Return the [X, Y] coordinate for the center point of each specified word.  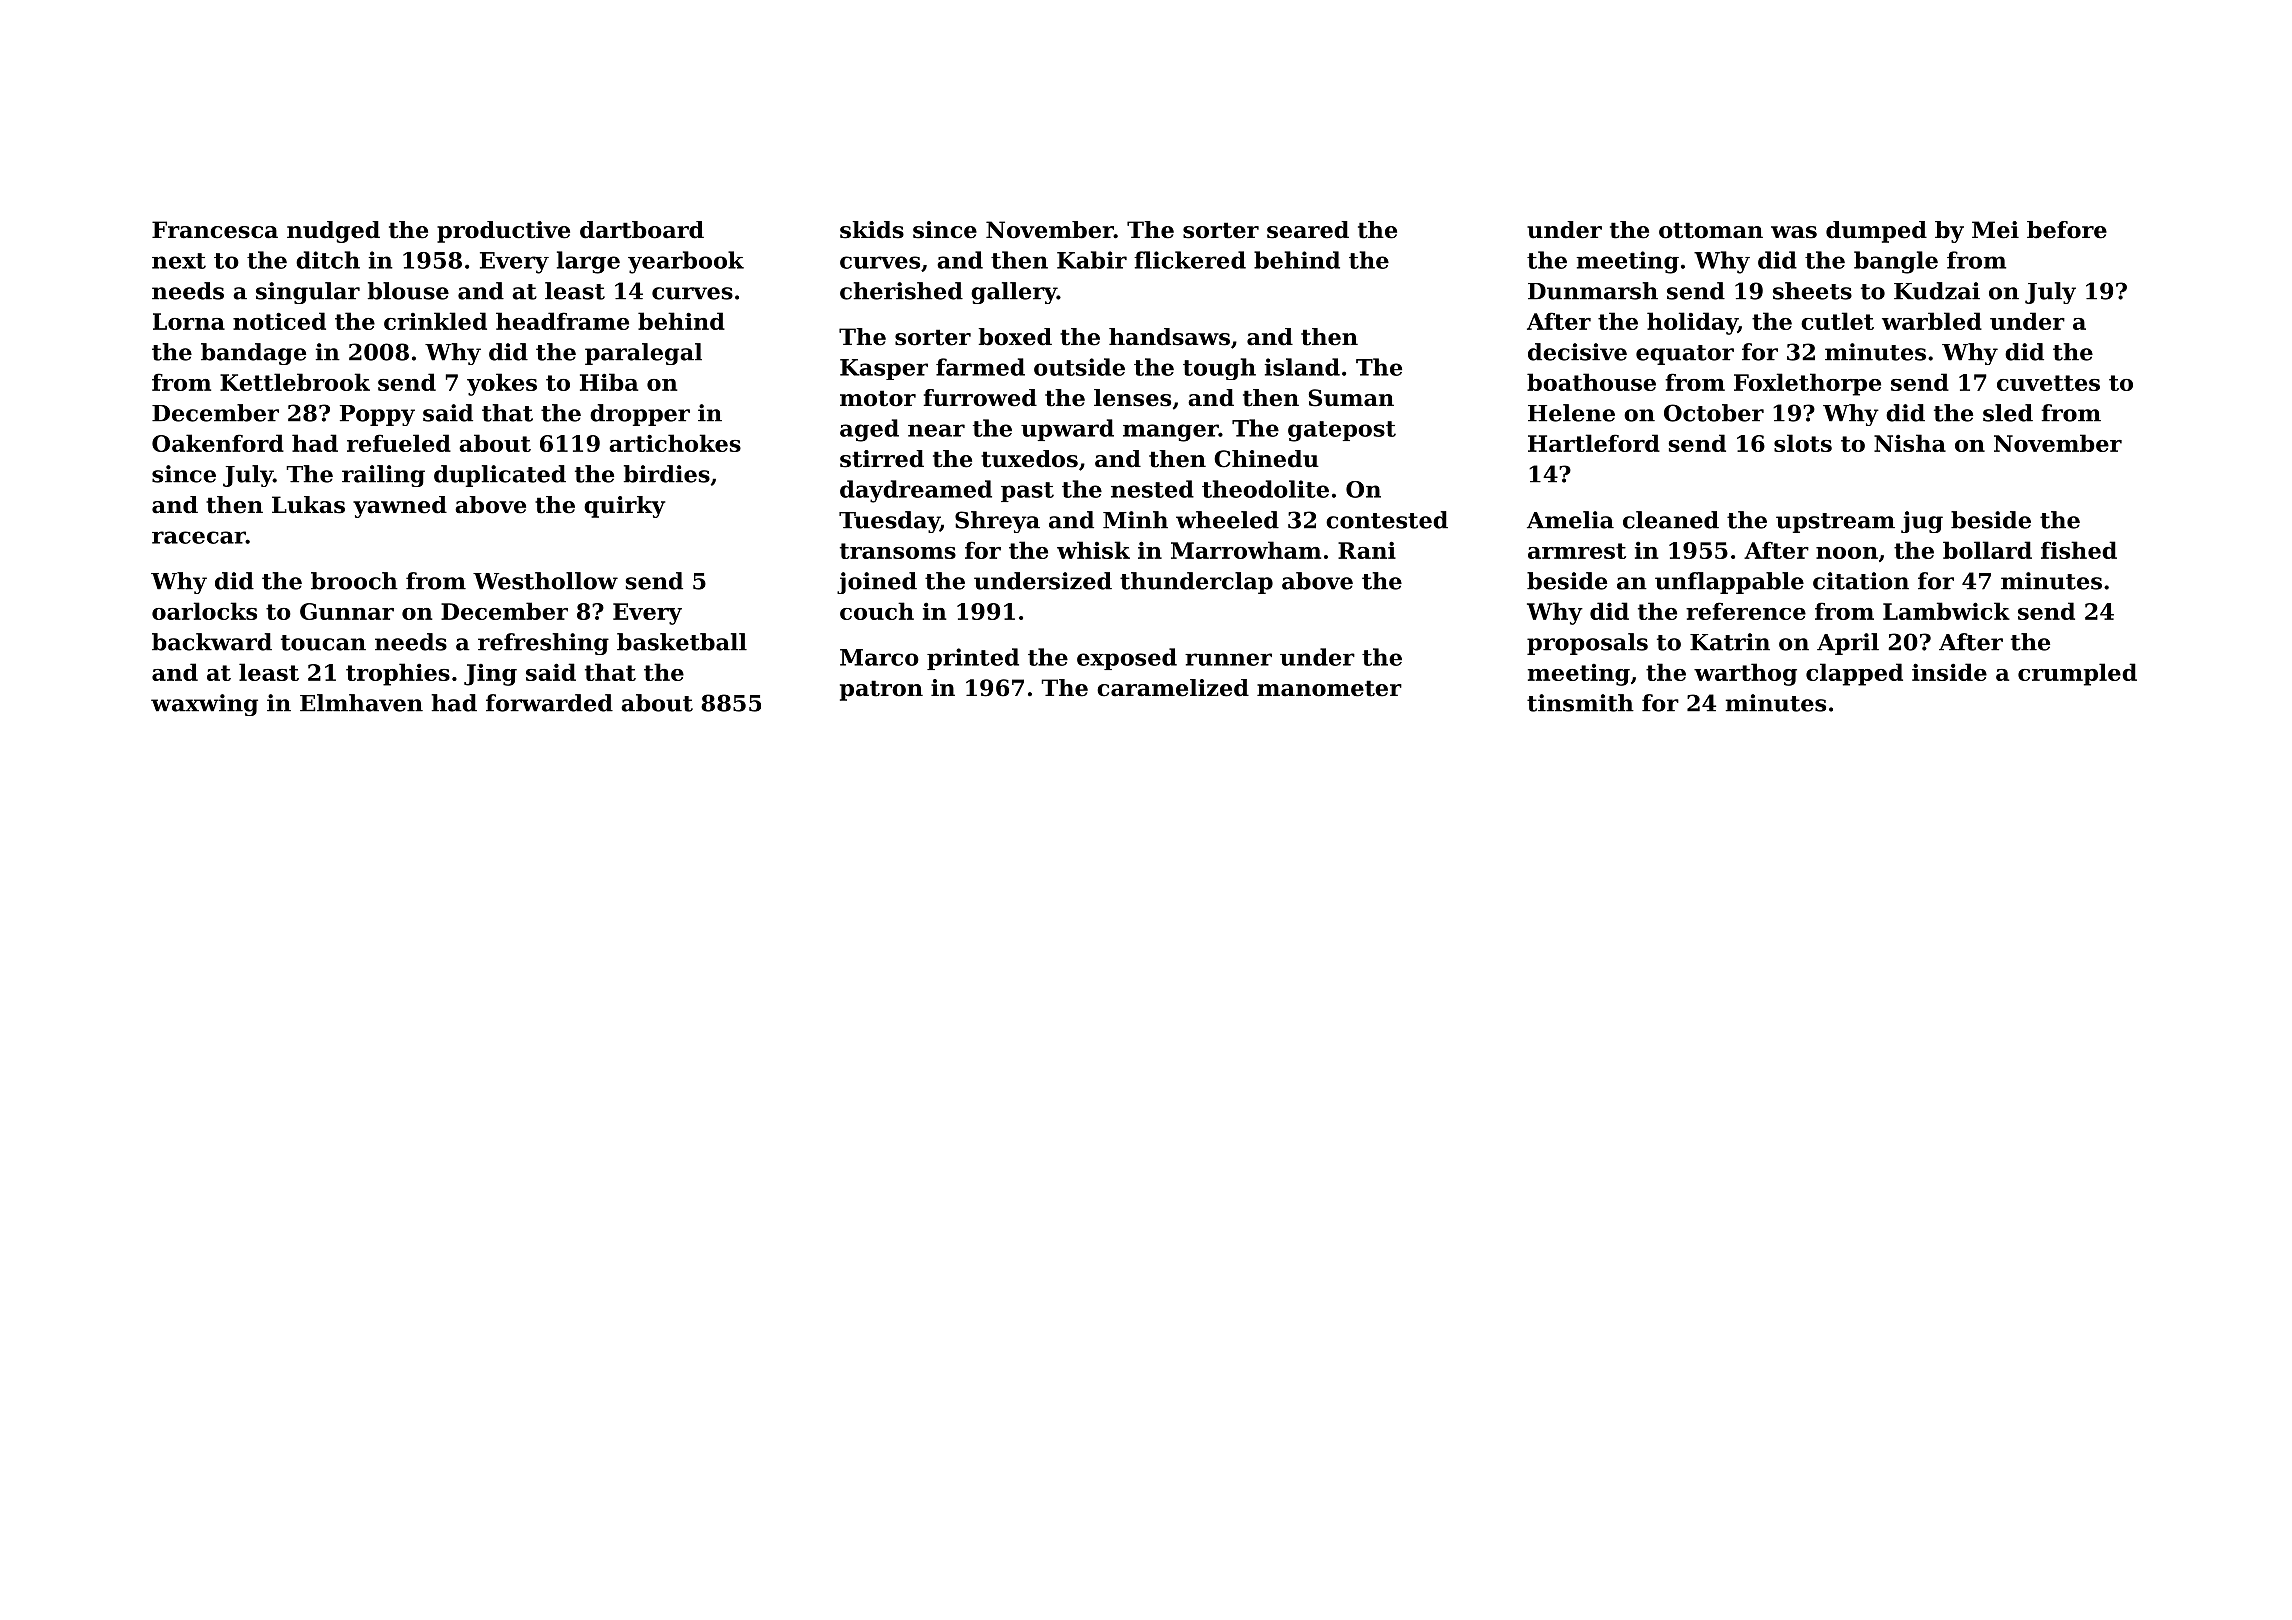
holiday [1692, 323]
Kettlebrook [295, 382]
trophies [398, 674]
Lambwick [1946, 611]
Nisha [1910, 443]
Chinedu [1266, 459]
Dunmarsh [1593, 291]
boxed [1015, 337]
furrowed [980, 398]
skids [872, 230]
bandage [253, 354]
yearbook [686, 262]
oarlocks [204, 611]
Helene [1571, 413]
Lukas [308, 505]
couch [877, 611]
